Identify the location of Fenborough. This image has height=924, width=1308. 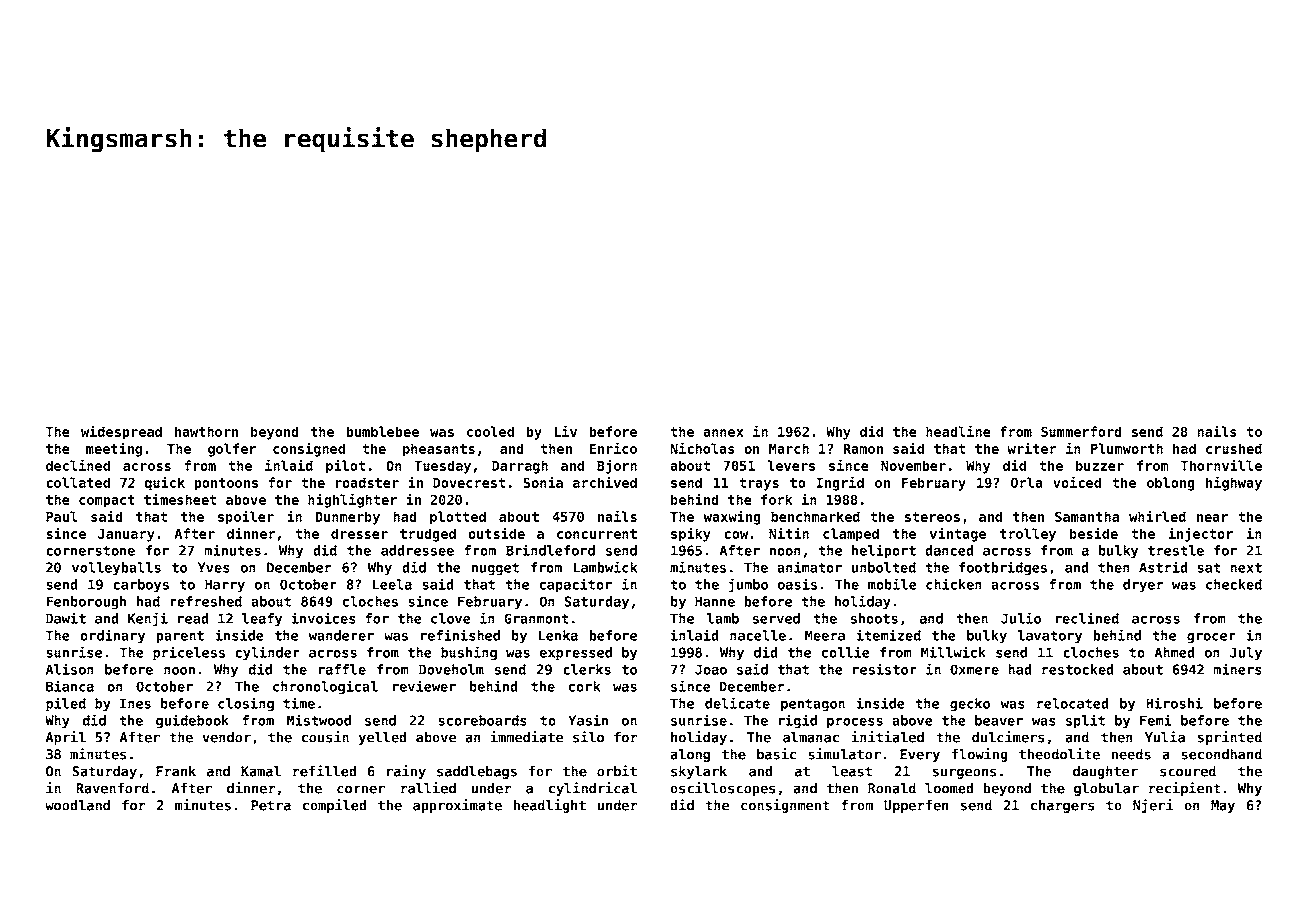
(86, 602).
